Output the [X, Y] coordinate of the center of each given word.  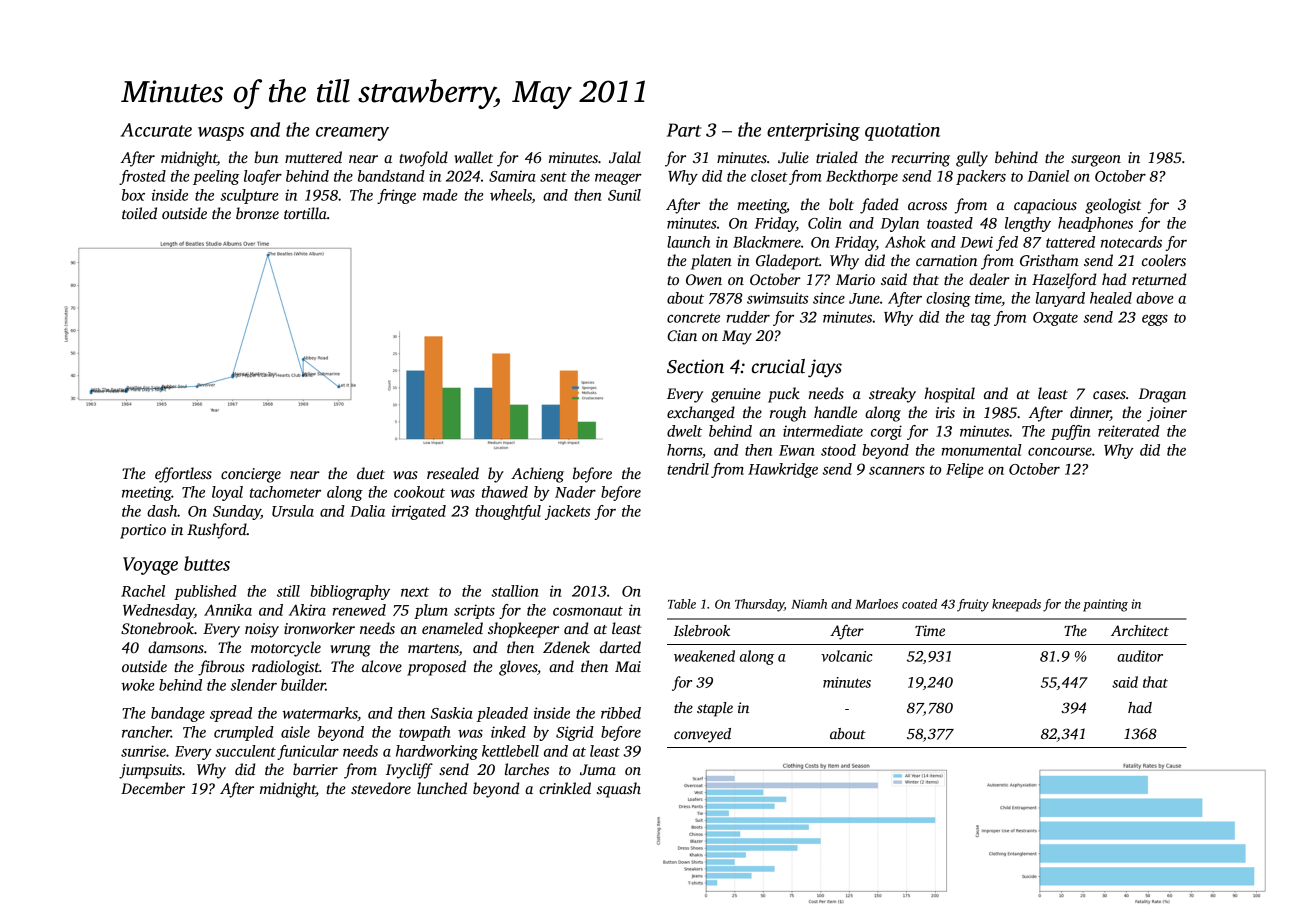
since [829, 298]
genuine [736, 395]
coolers [1164, 260]
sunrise [143, 751]
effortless [183, 475]
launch [688, 242]
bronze [257, 213]
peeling [216, 177]
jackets [567, 512]
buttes [207, 563]
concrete [693, 318]
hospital [949, 395]
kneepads [1016, 605]
